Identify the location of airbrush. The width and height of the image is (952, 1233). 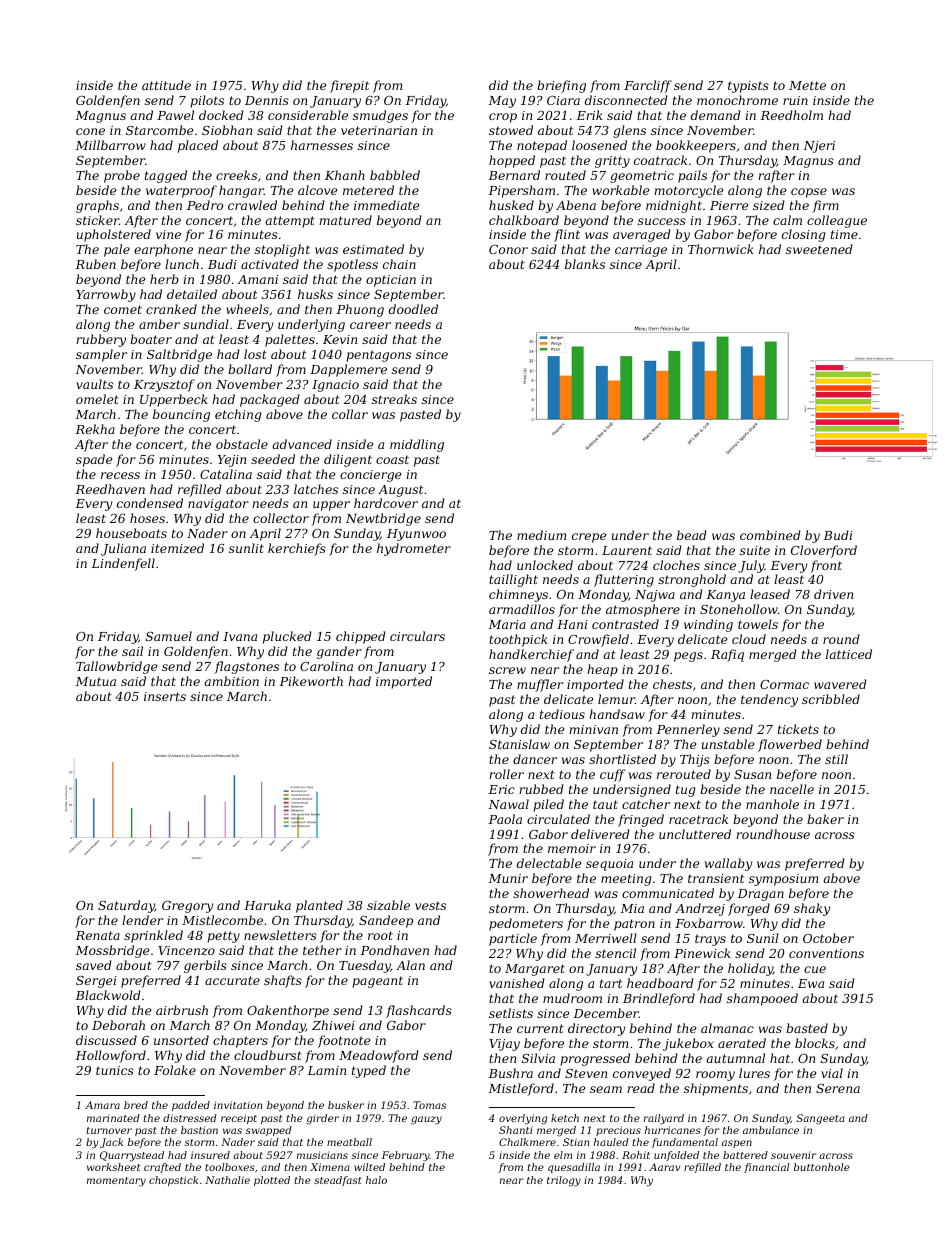
(182, 1010).
